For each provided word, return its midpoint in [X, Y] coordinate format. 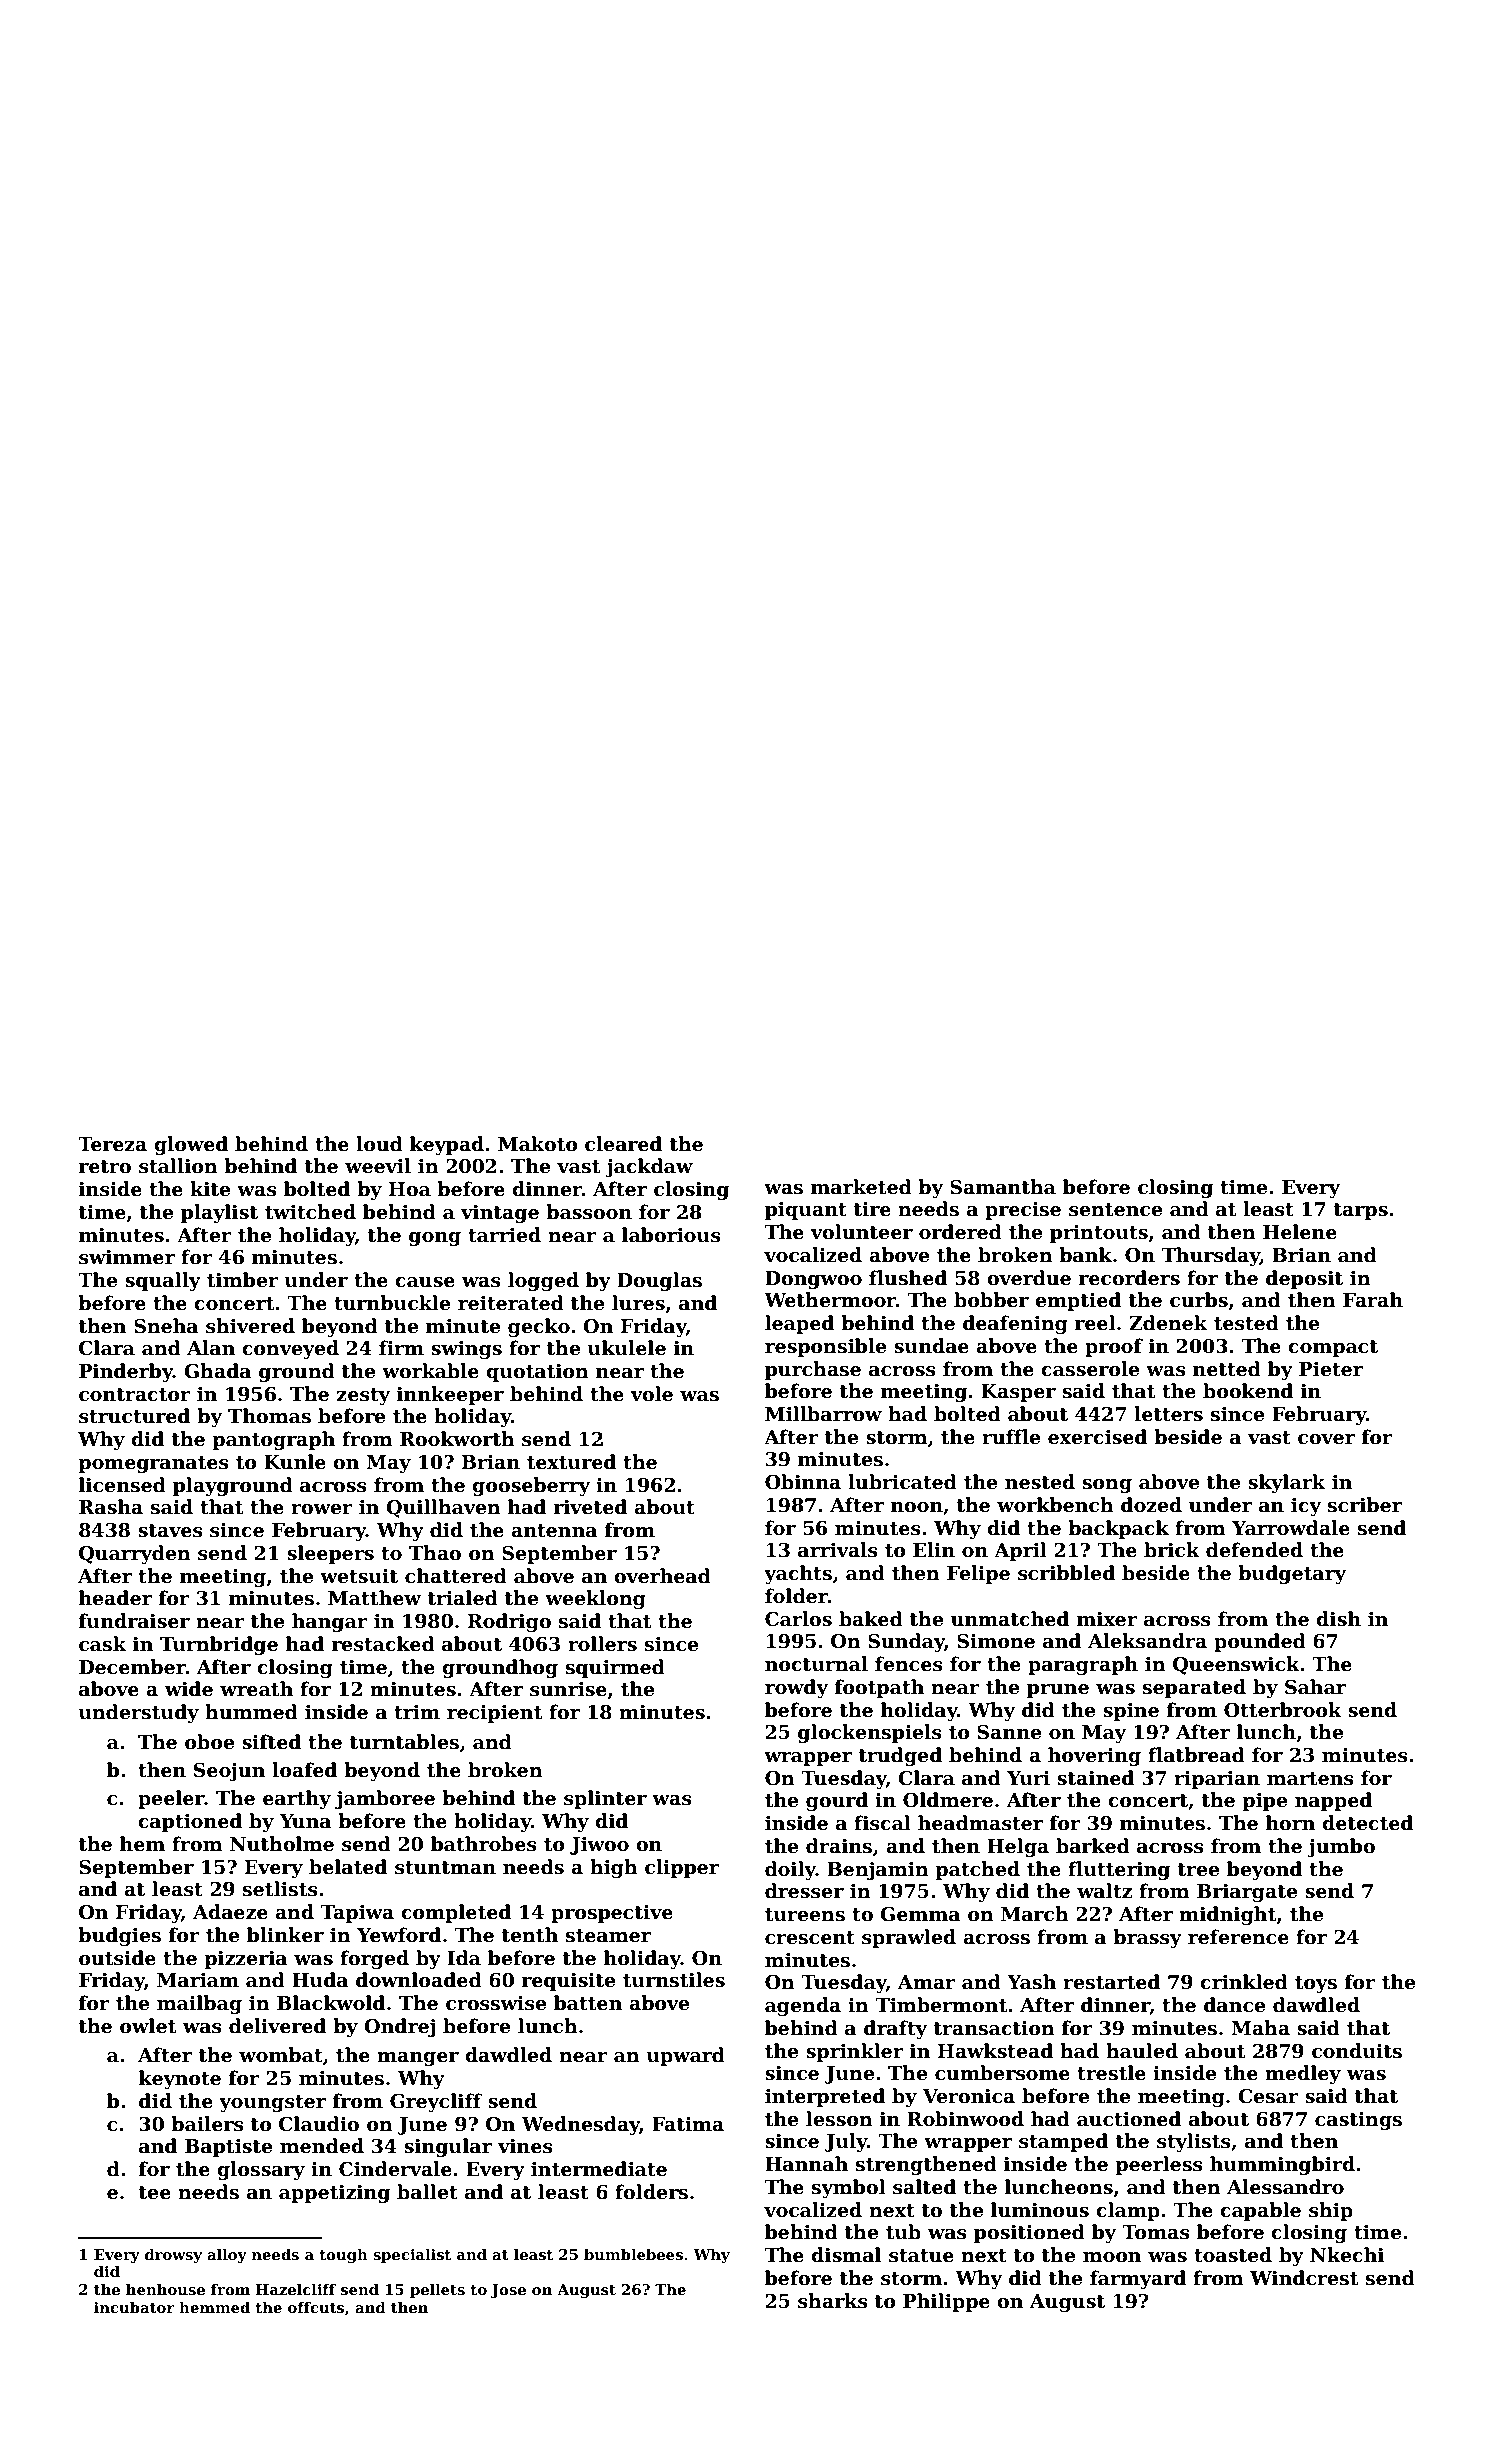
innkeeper [450, 1395]
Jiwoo [599, 1846]
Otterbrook [1283, 1710]
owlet [148, 2026]
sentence [1115, 1210]
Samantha [1003, 1187]
